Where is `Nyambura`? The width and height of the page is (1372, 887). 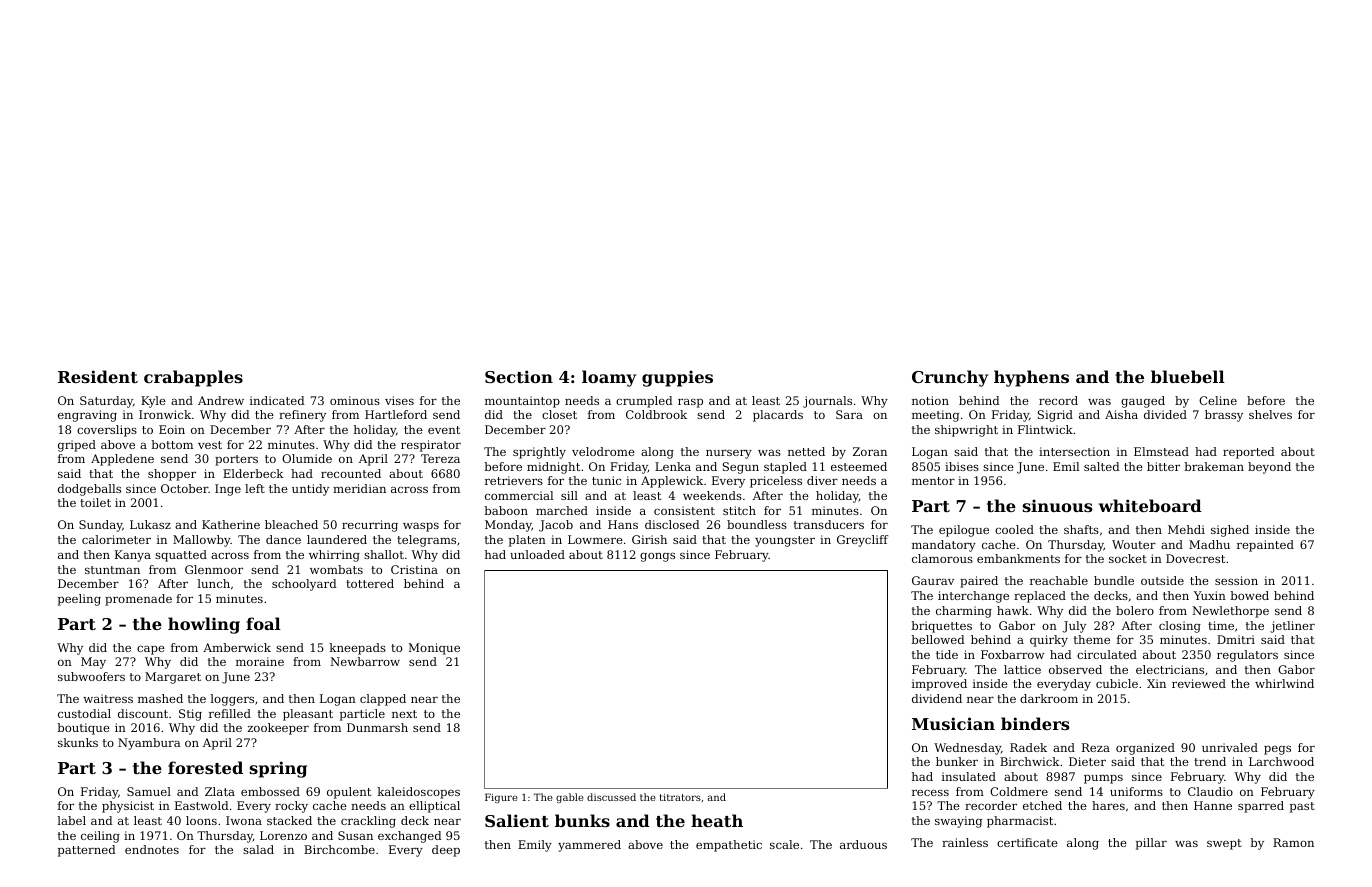 Nyambura is located at coordinates (149, 744).
